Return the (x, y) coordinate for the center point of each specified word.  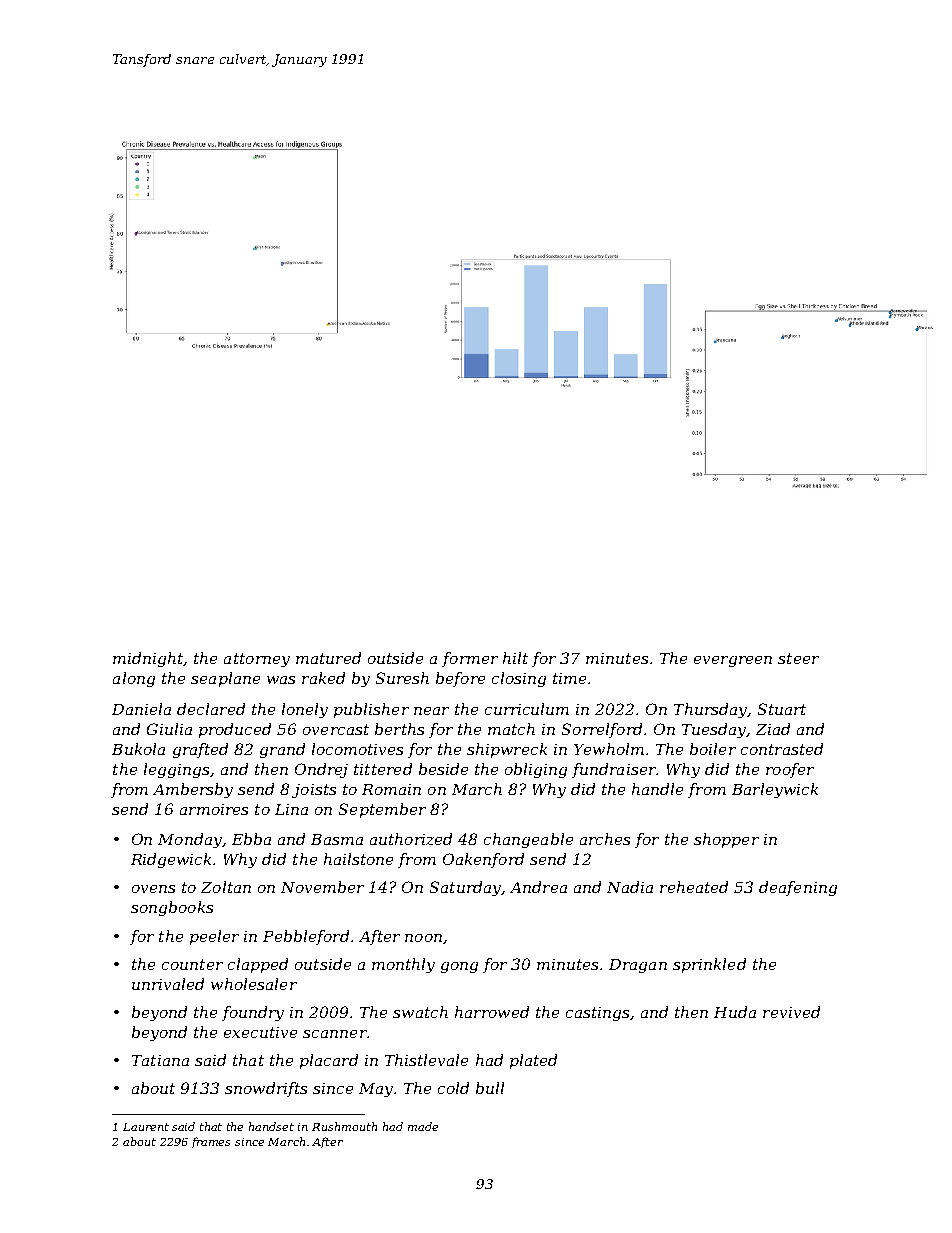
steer (798, 658)
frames (211, 1142)
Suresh (402, 678)
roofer (790, 770)
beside (443, 769)
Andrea (538, 887)
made (423, 1126)
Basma (337, 839)
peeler (214, 937)
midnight (148, 659)
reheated (694, 887)
